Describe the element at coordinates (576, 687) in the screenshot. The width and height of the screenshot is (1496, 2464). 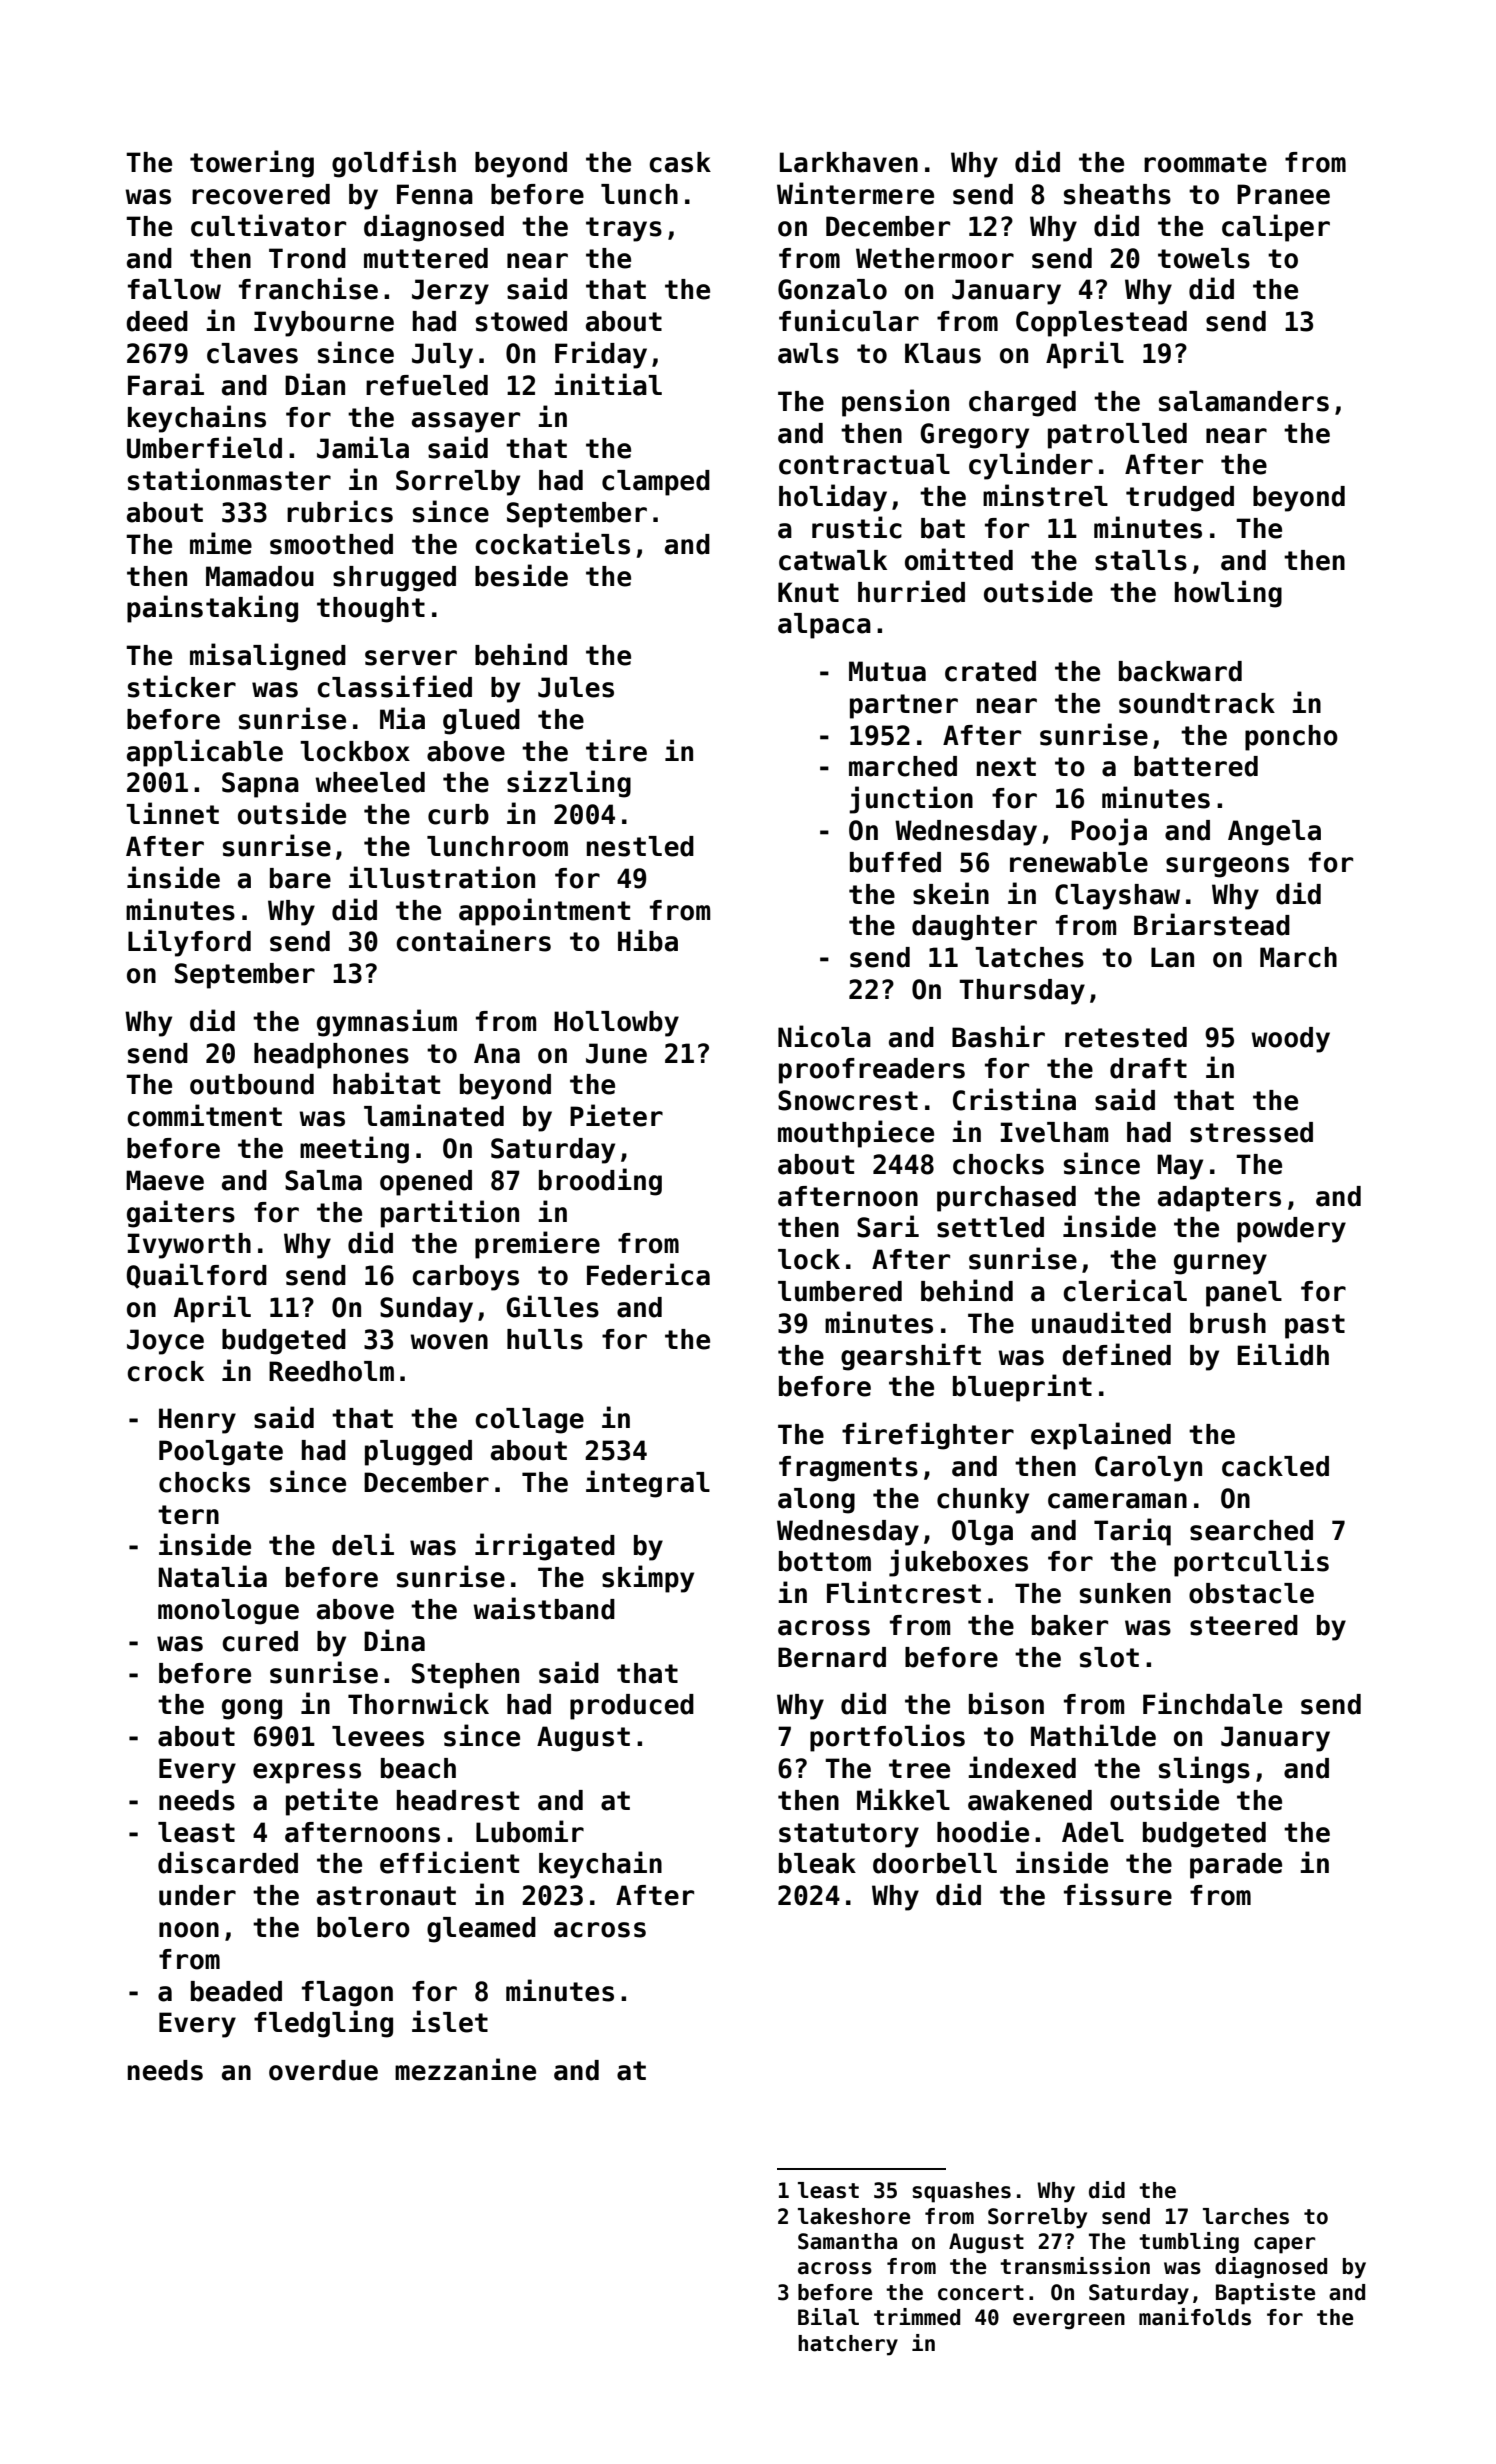
I see `Jules` at that location.
